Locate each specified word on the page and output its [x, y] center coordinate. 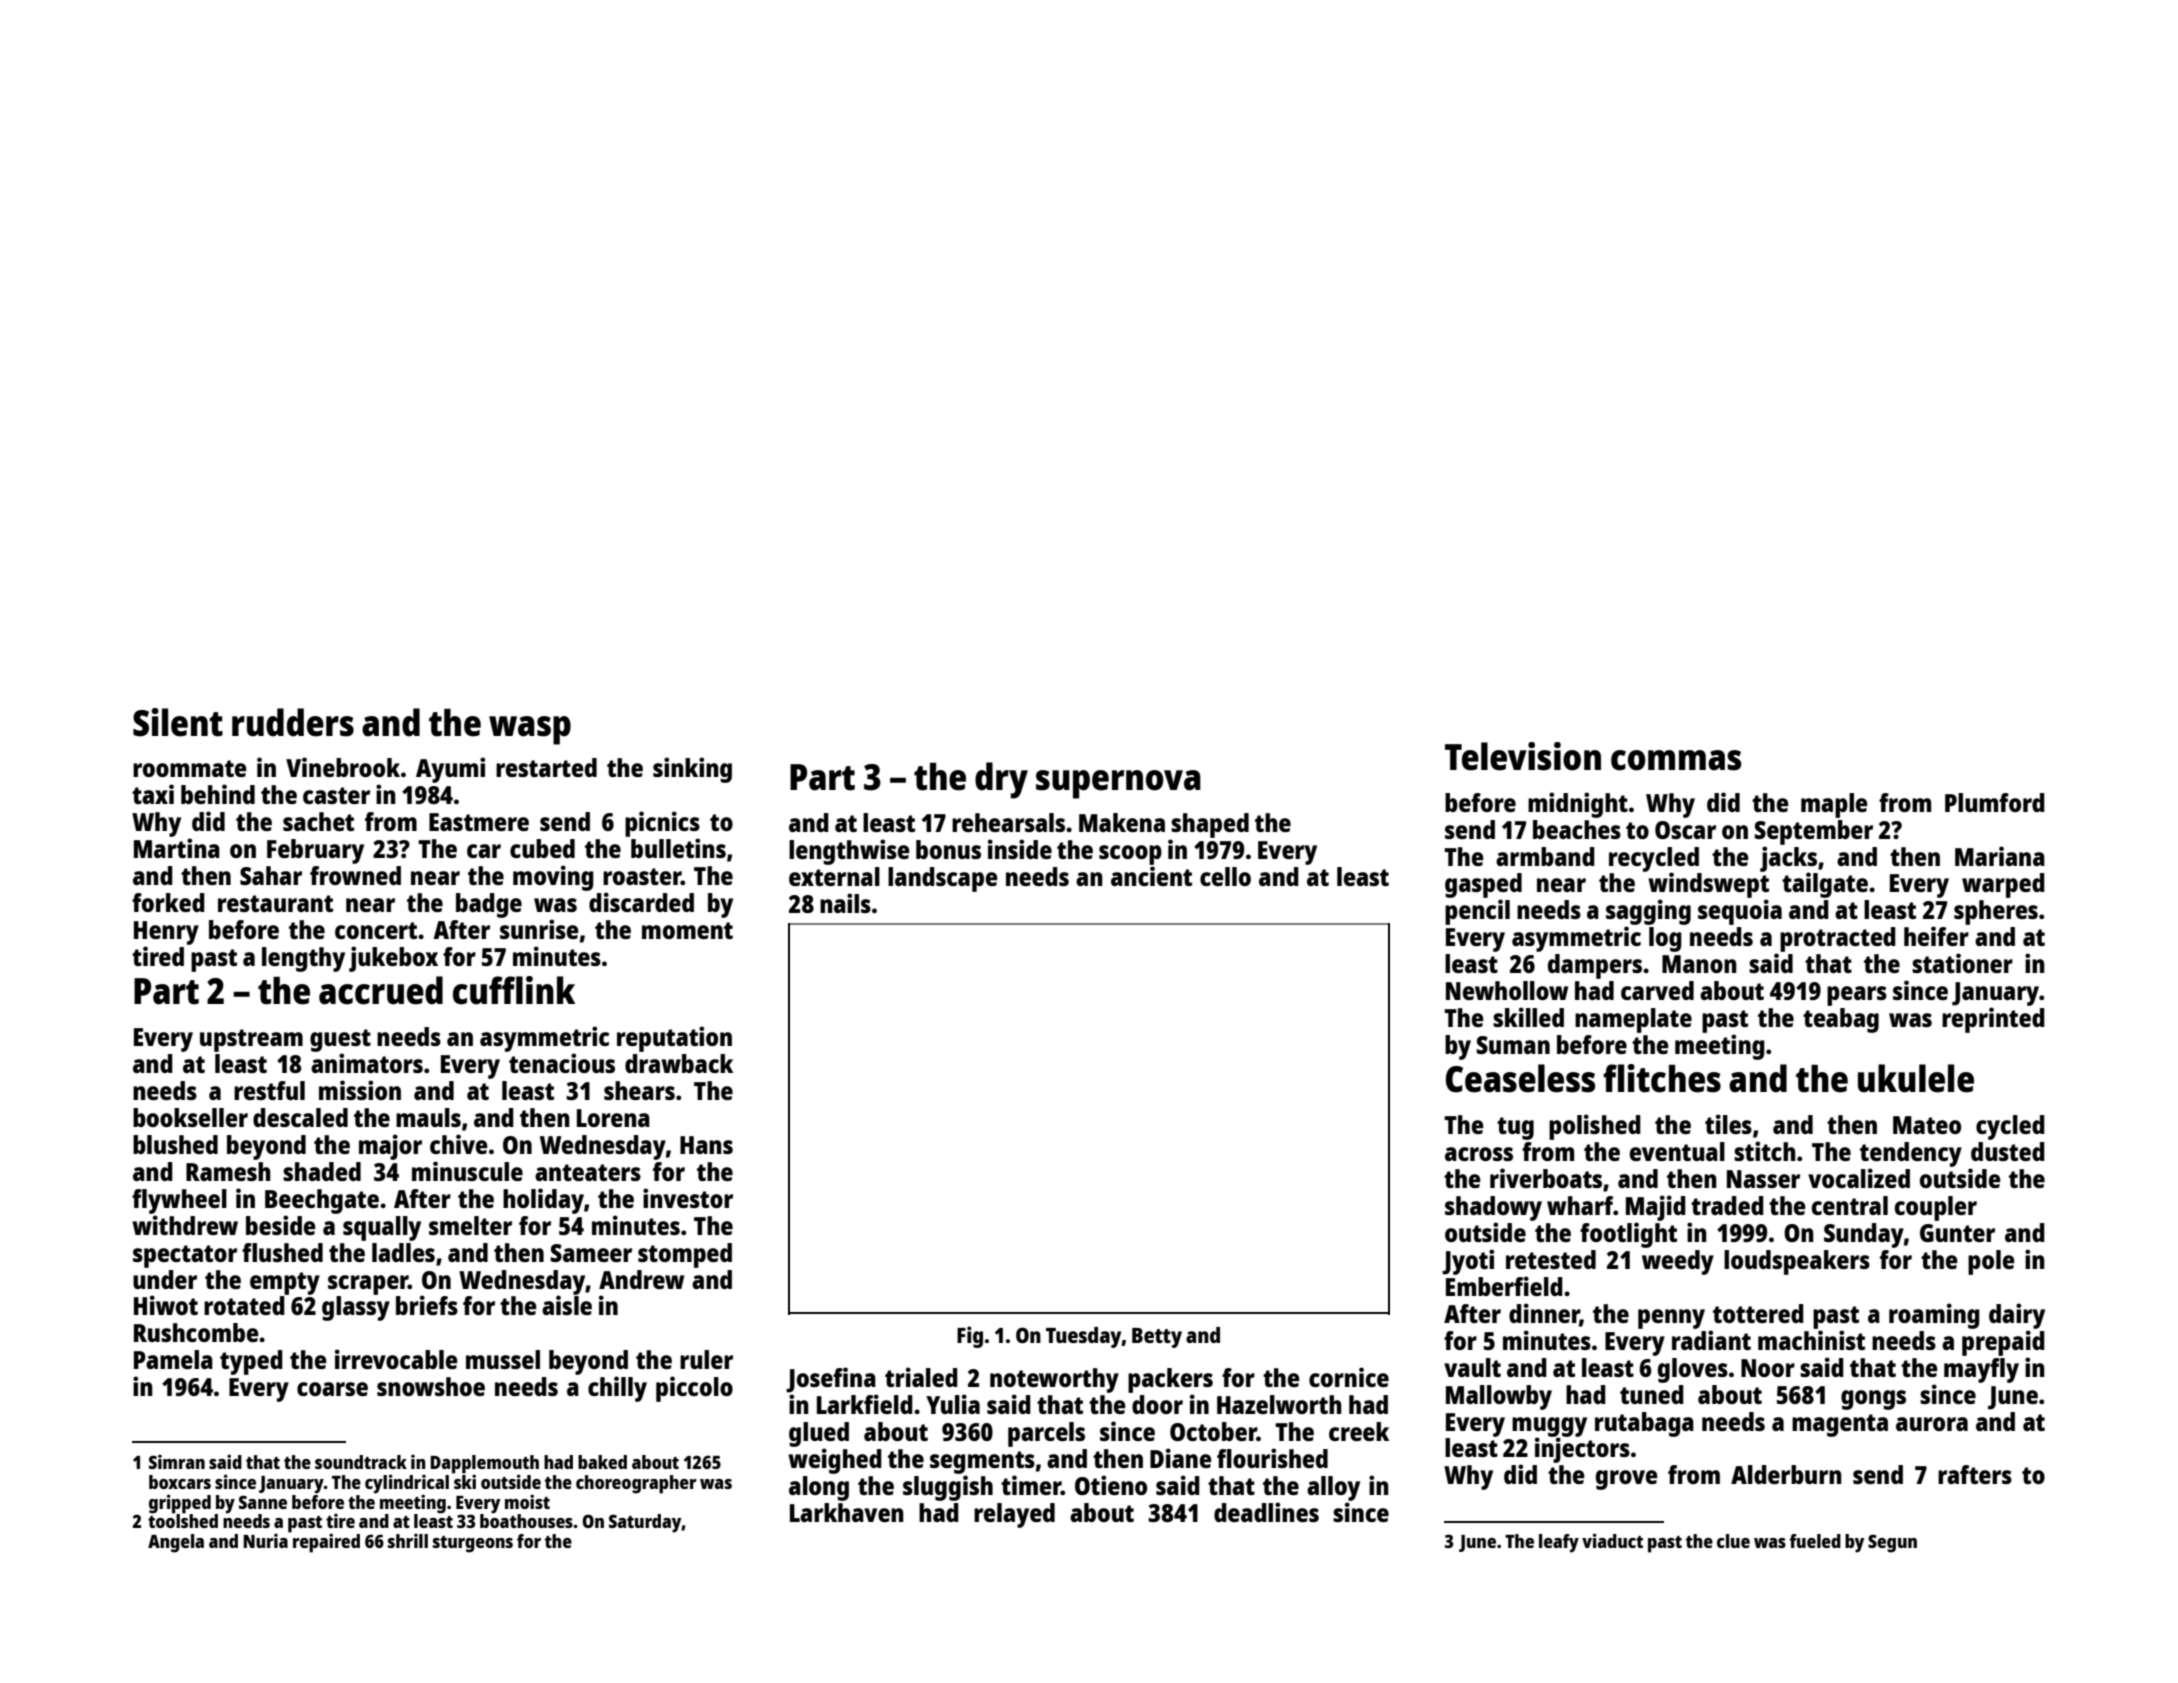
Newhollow [1507, 990]
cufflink [514, 990]
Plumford [1995, 802]
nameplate [1633, 1020]
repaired [326, 1543]
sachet [318, 821]
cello [1225, 876]
